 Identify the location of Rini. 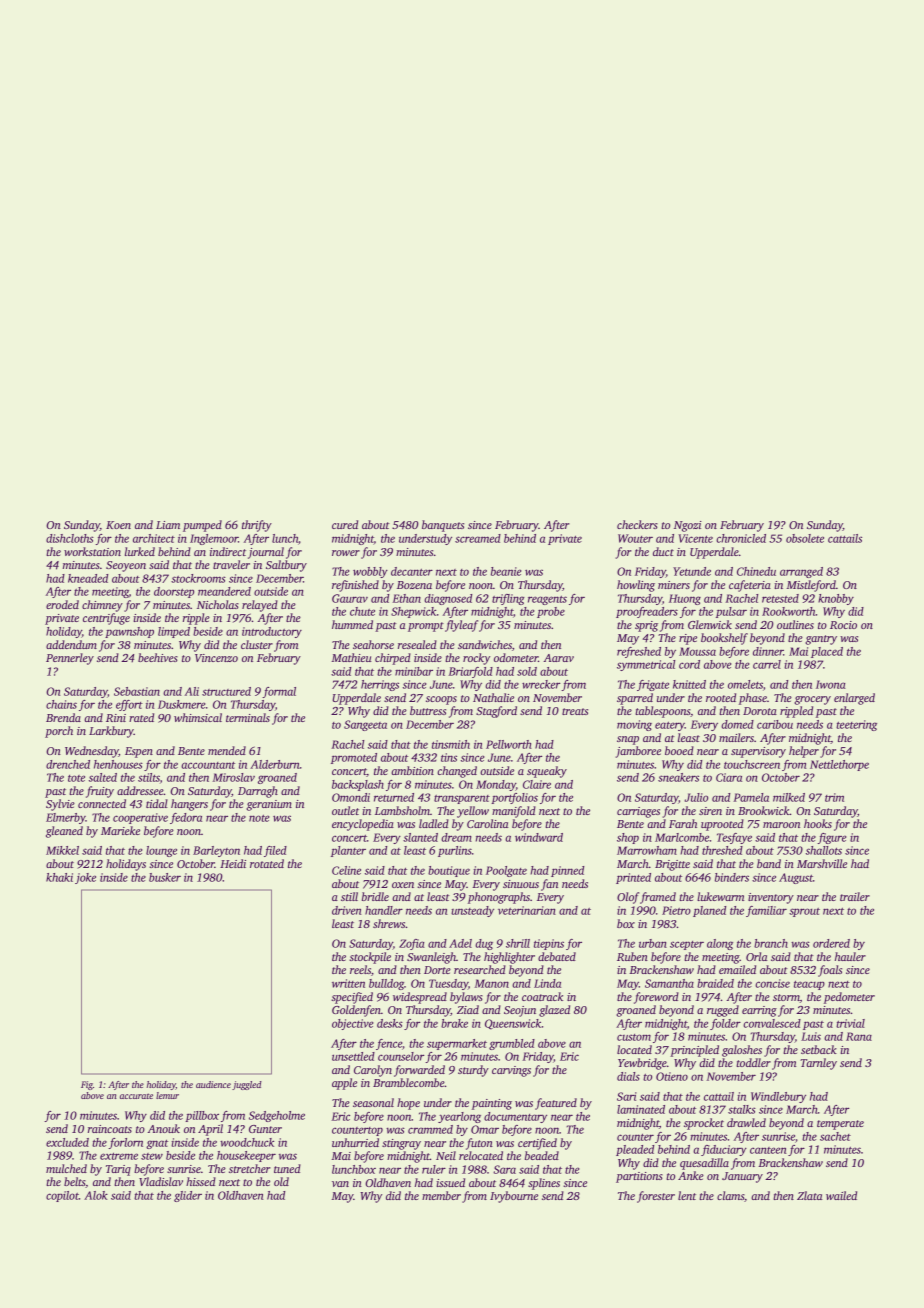
(116, 718).
